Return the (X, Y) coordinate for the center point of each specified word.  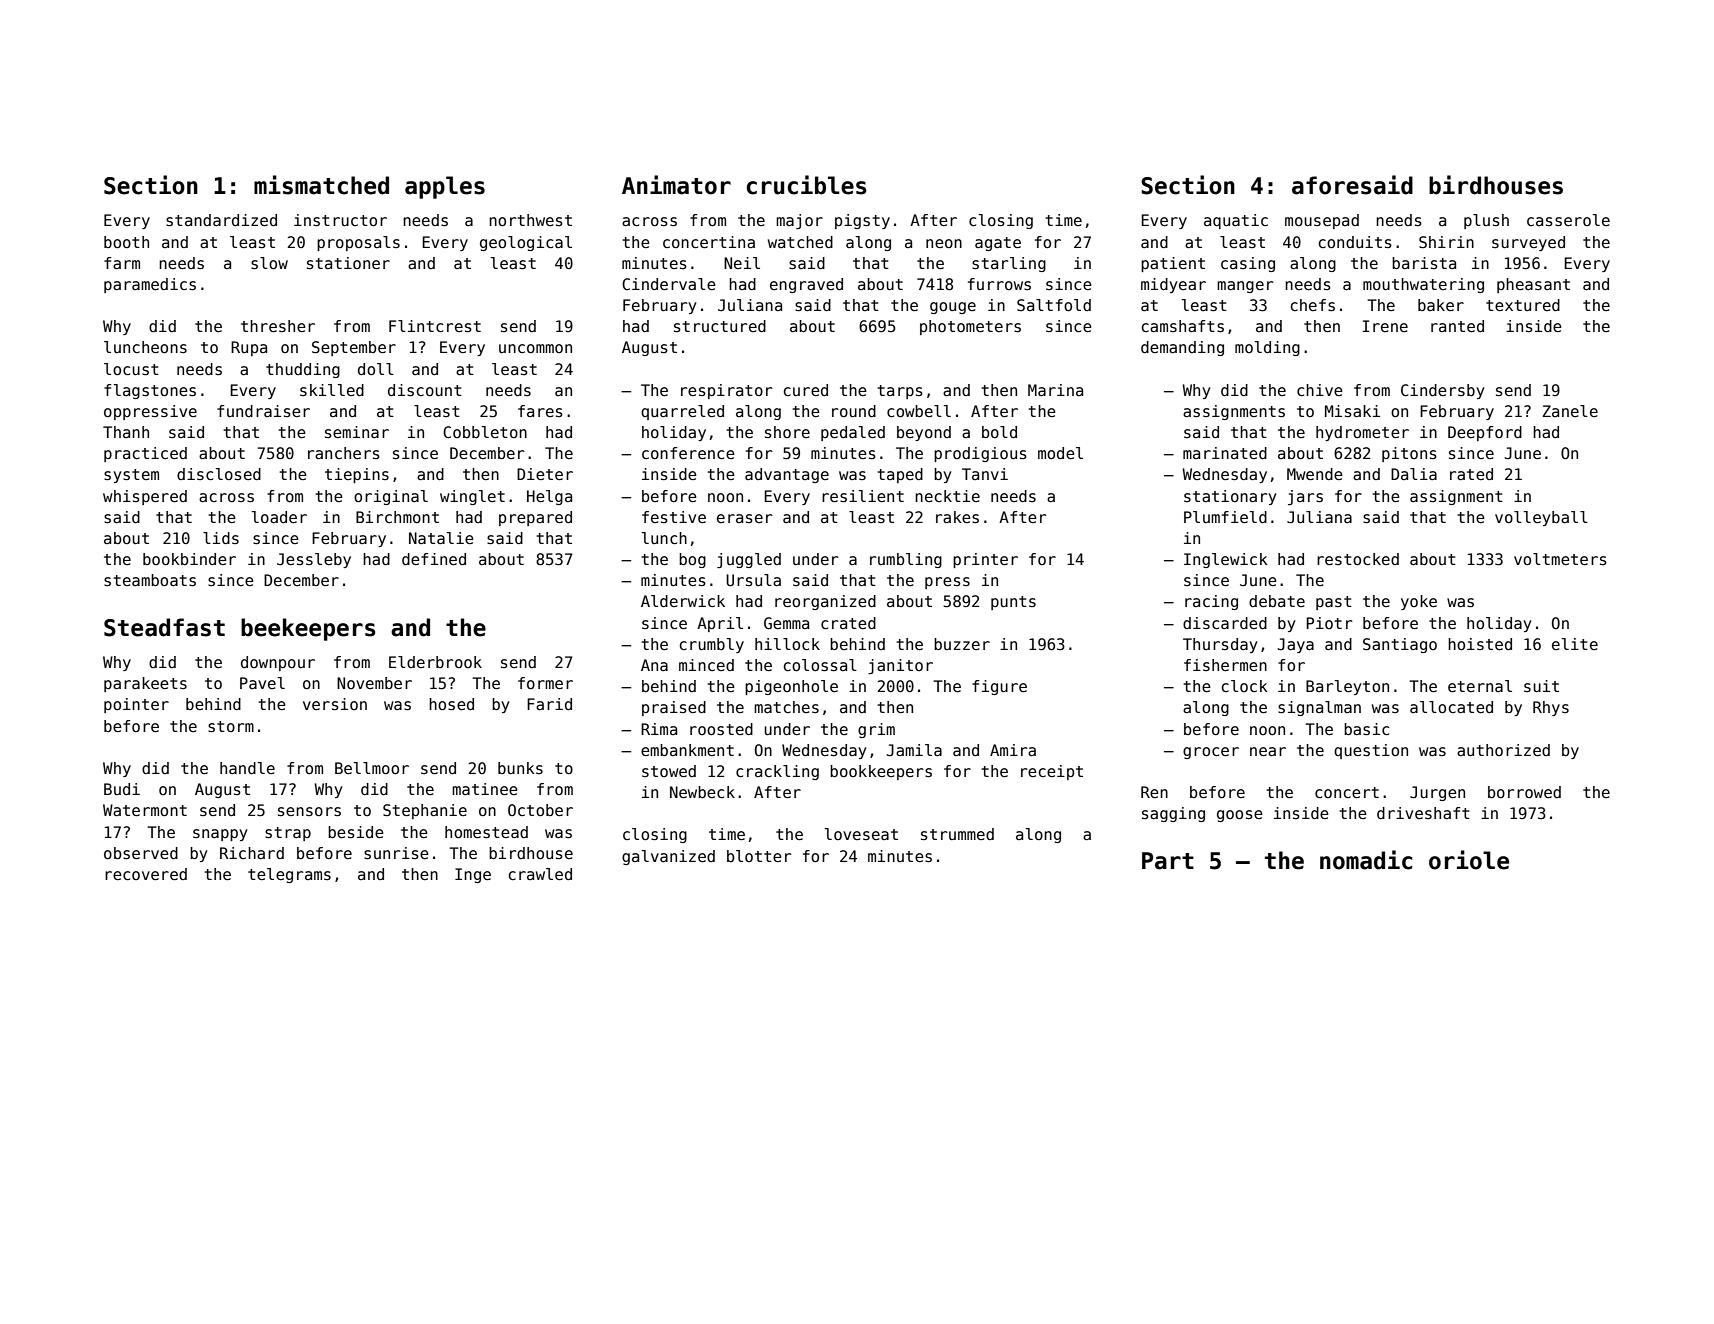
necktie (947, 496)
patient (1173, 264)
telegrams (289, 875)
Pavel (262, 683)
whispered (145, 497)
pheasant (1533, 285)
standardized (221, 220)
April (720, 624)
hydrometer (1362, 433)
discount (425, 390)
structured (720, 326)
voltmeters (1560, 559)
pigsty (862, 221)
